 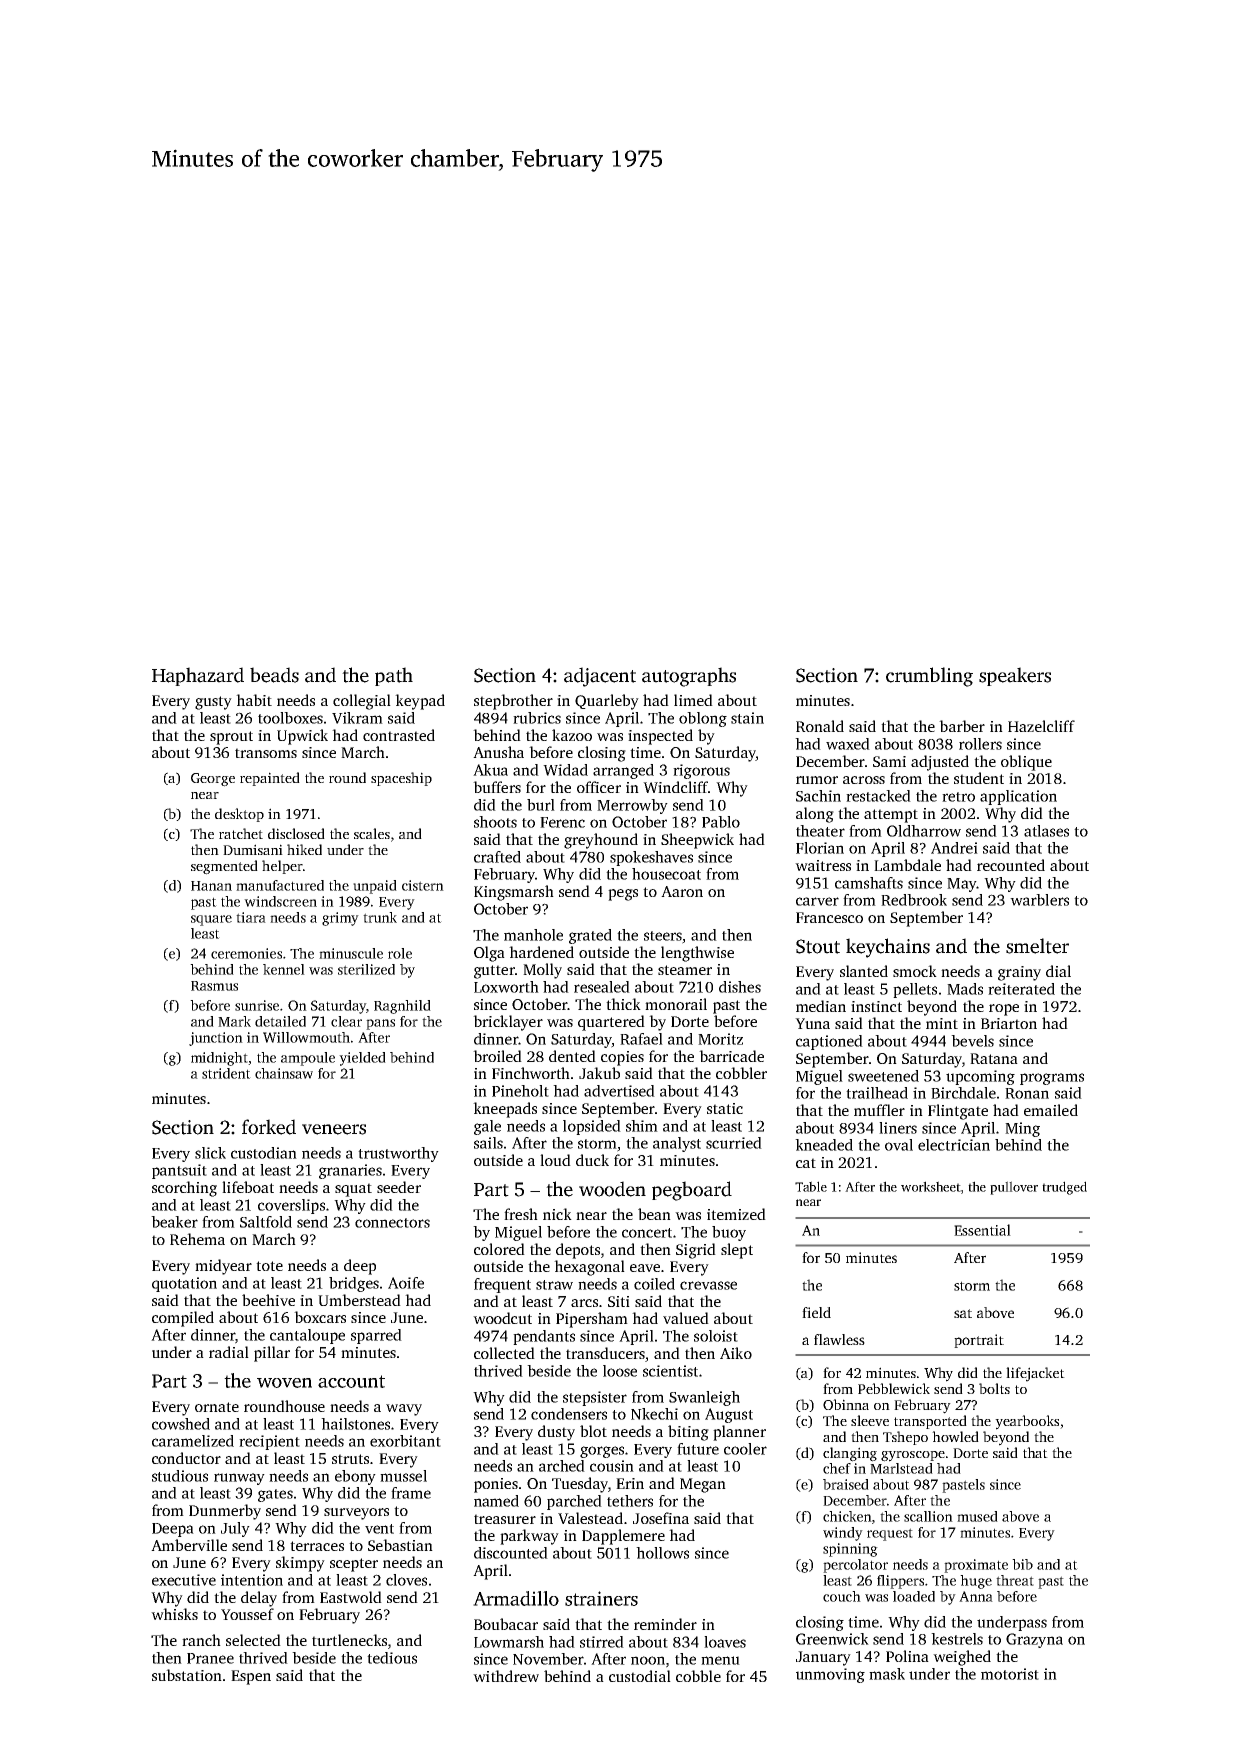 What do you see at coordinates (274, 675) in the document?
I see `beads` at bounding box center [274, 675].
